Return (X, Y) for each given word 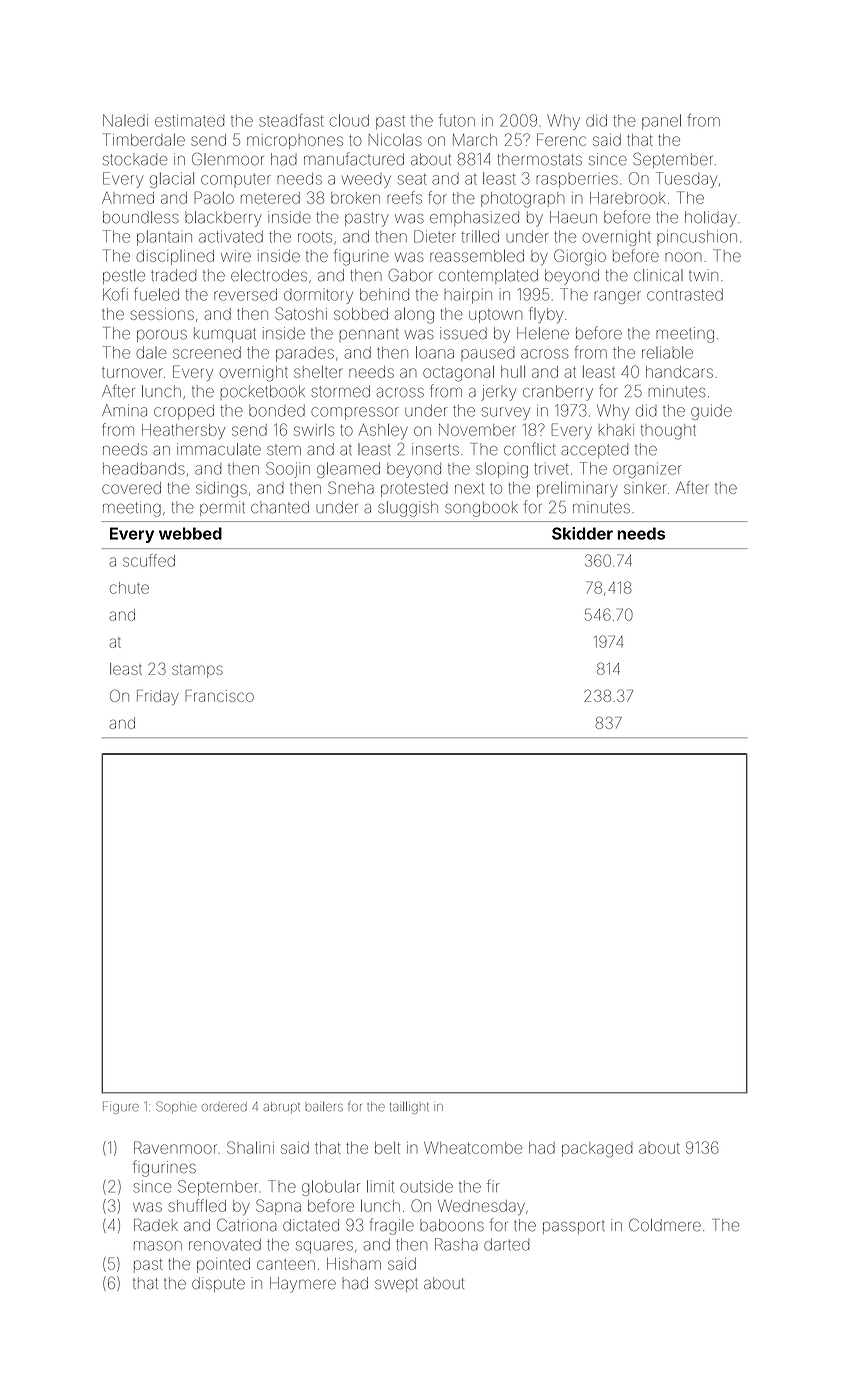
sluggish (408, 509)
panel (661, 122)
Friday (158, 697)
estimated (189, 120)
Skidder (582, 533)
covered (131, 488)
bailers (324, 1107)
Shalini (250, 1147)
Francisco (220, 696)
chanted (280, 507)
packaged (597, 1150)
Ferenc (561, 139)
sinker (645, 488)
